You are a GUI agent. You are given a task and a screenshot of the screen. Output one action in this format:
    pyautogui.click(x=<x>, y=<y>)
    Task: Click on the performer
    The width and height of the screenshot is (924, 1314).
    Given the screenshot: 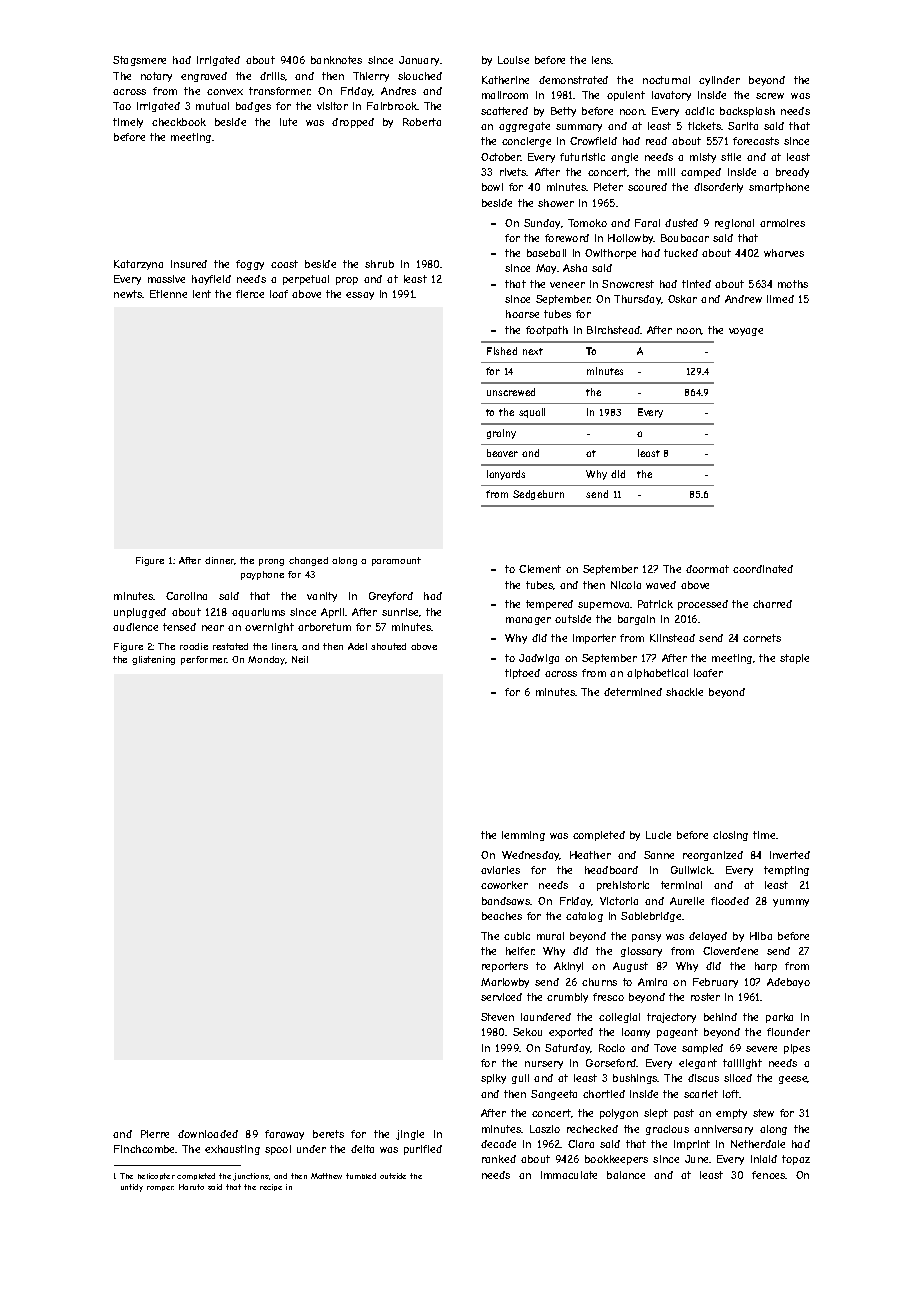 What is the action you would take?
    pyautogui.click(x=204, y=660)
